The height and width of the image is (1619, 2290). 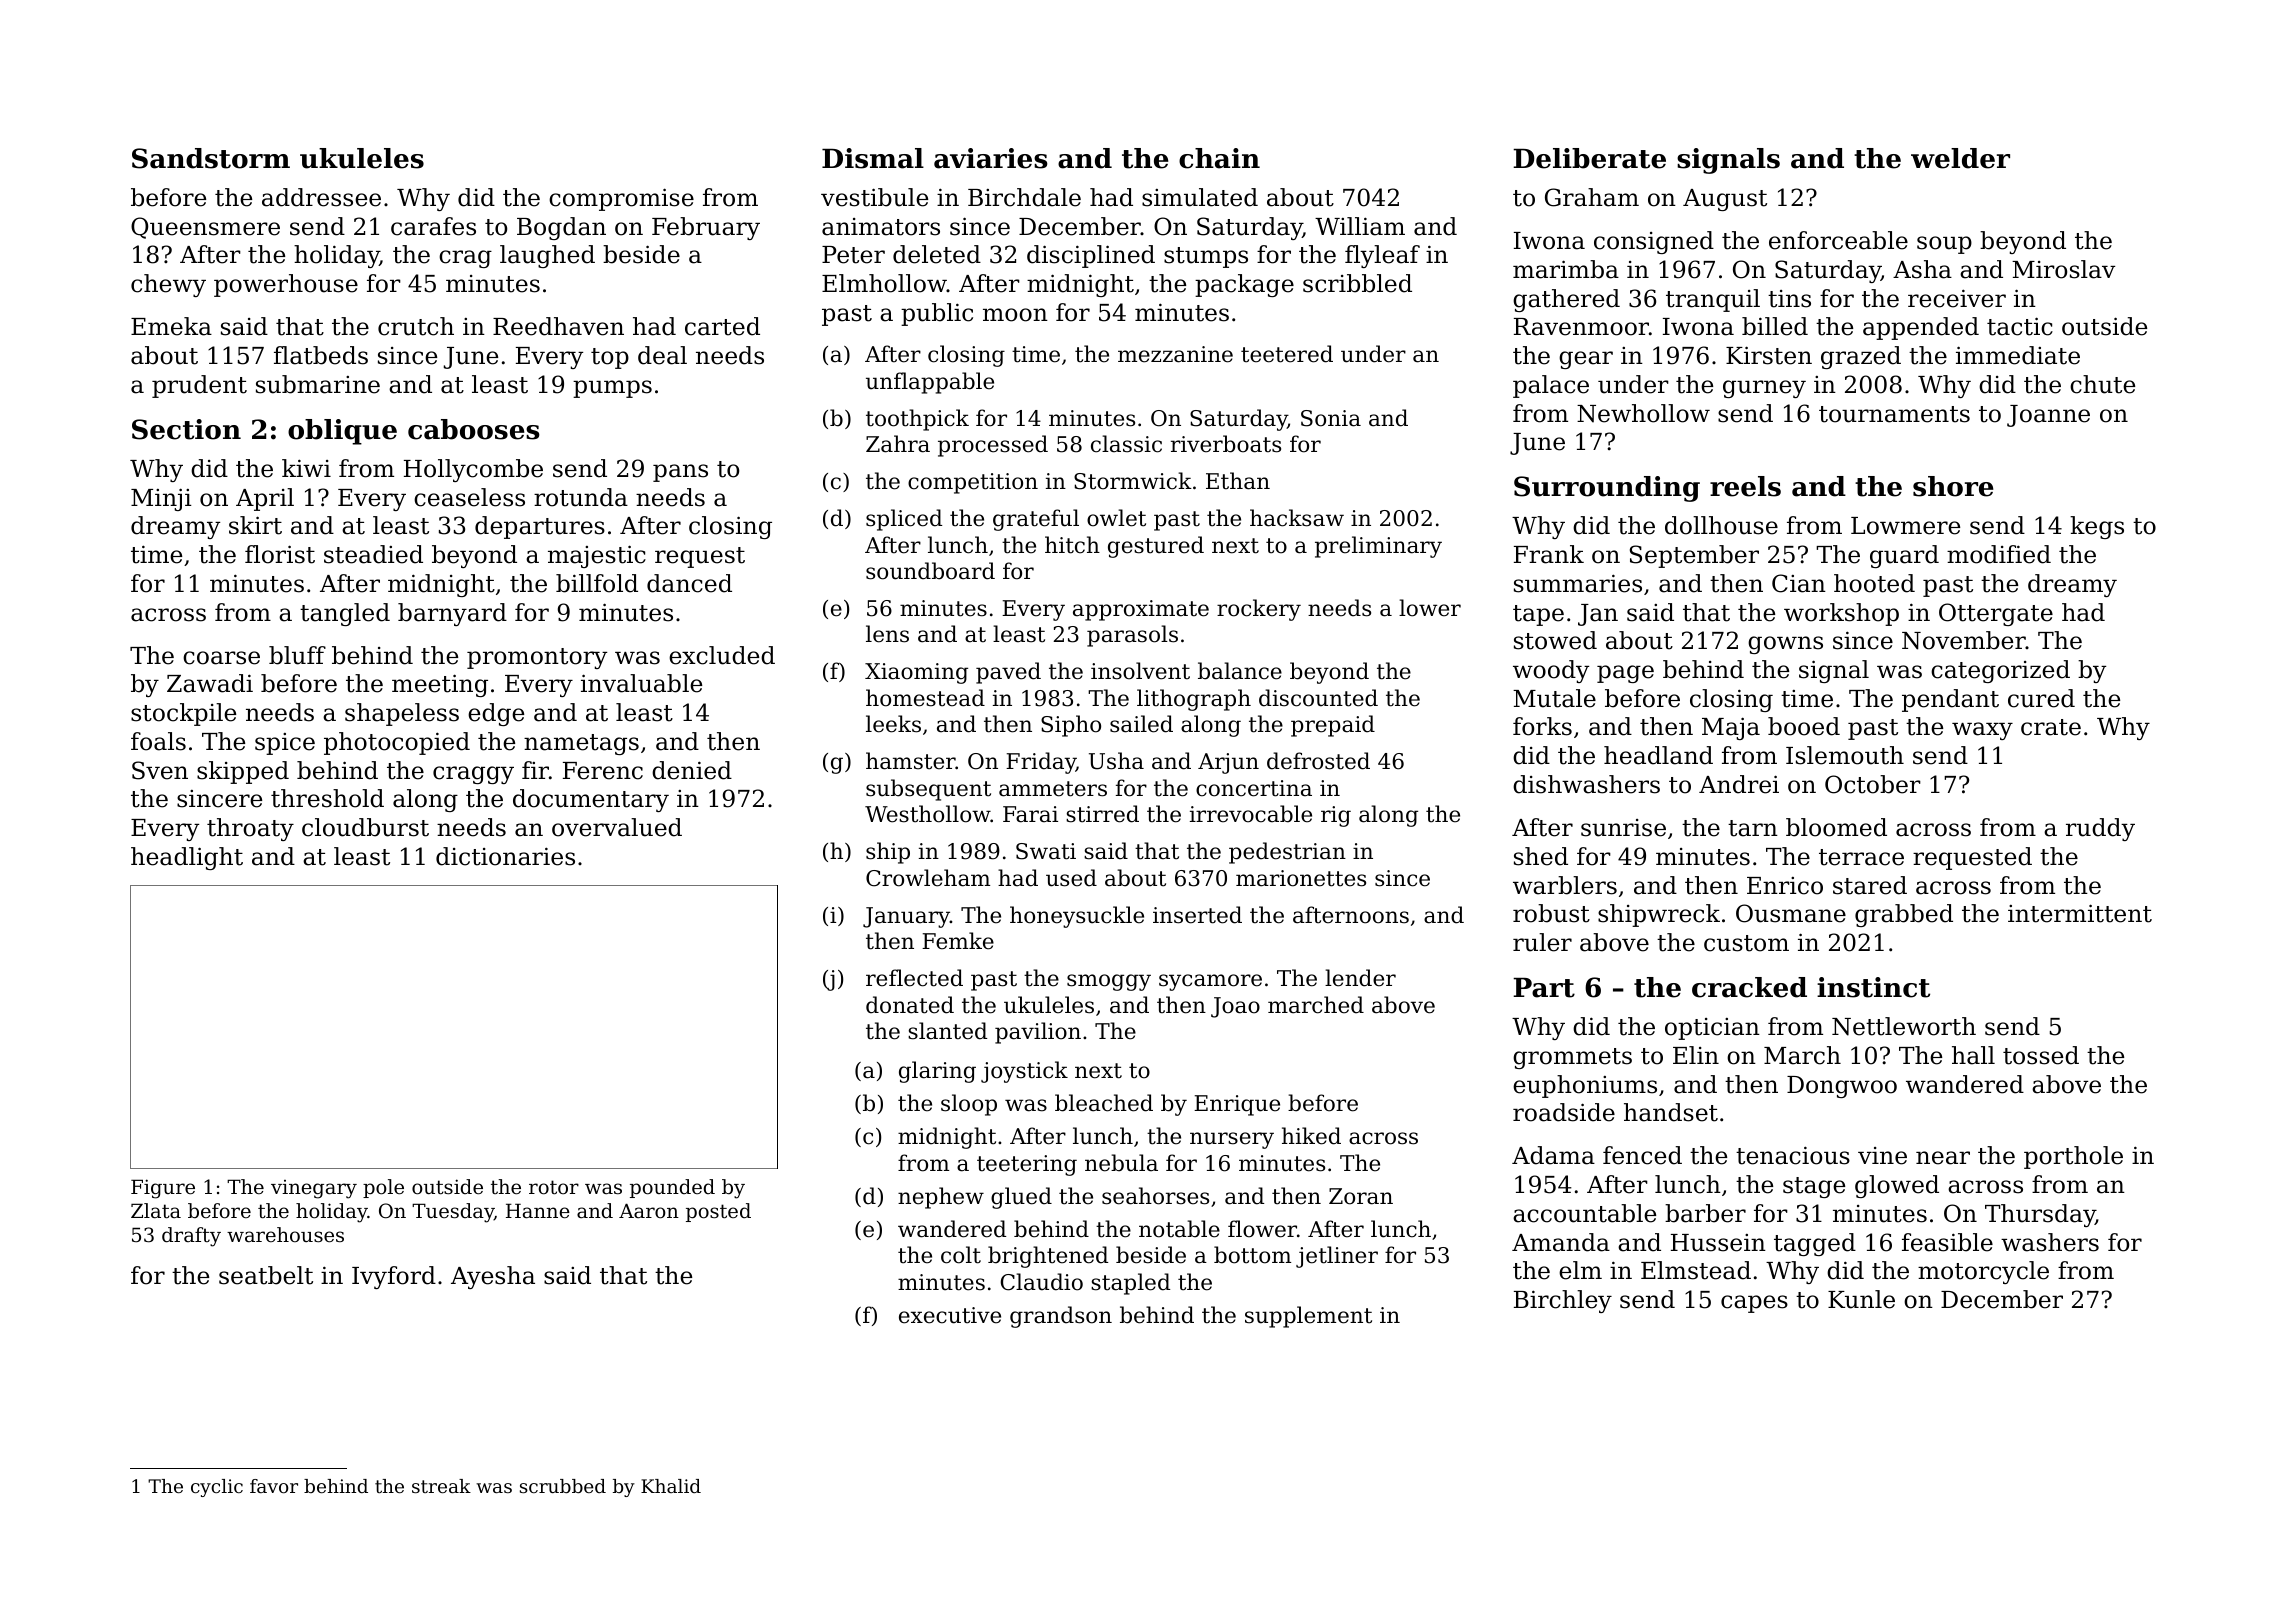 I want to click on Figure, so click(x=163, y=1189).
